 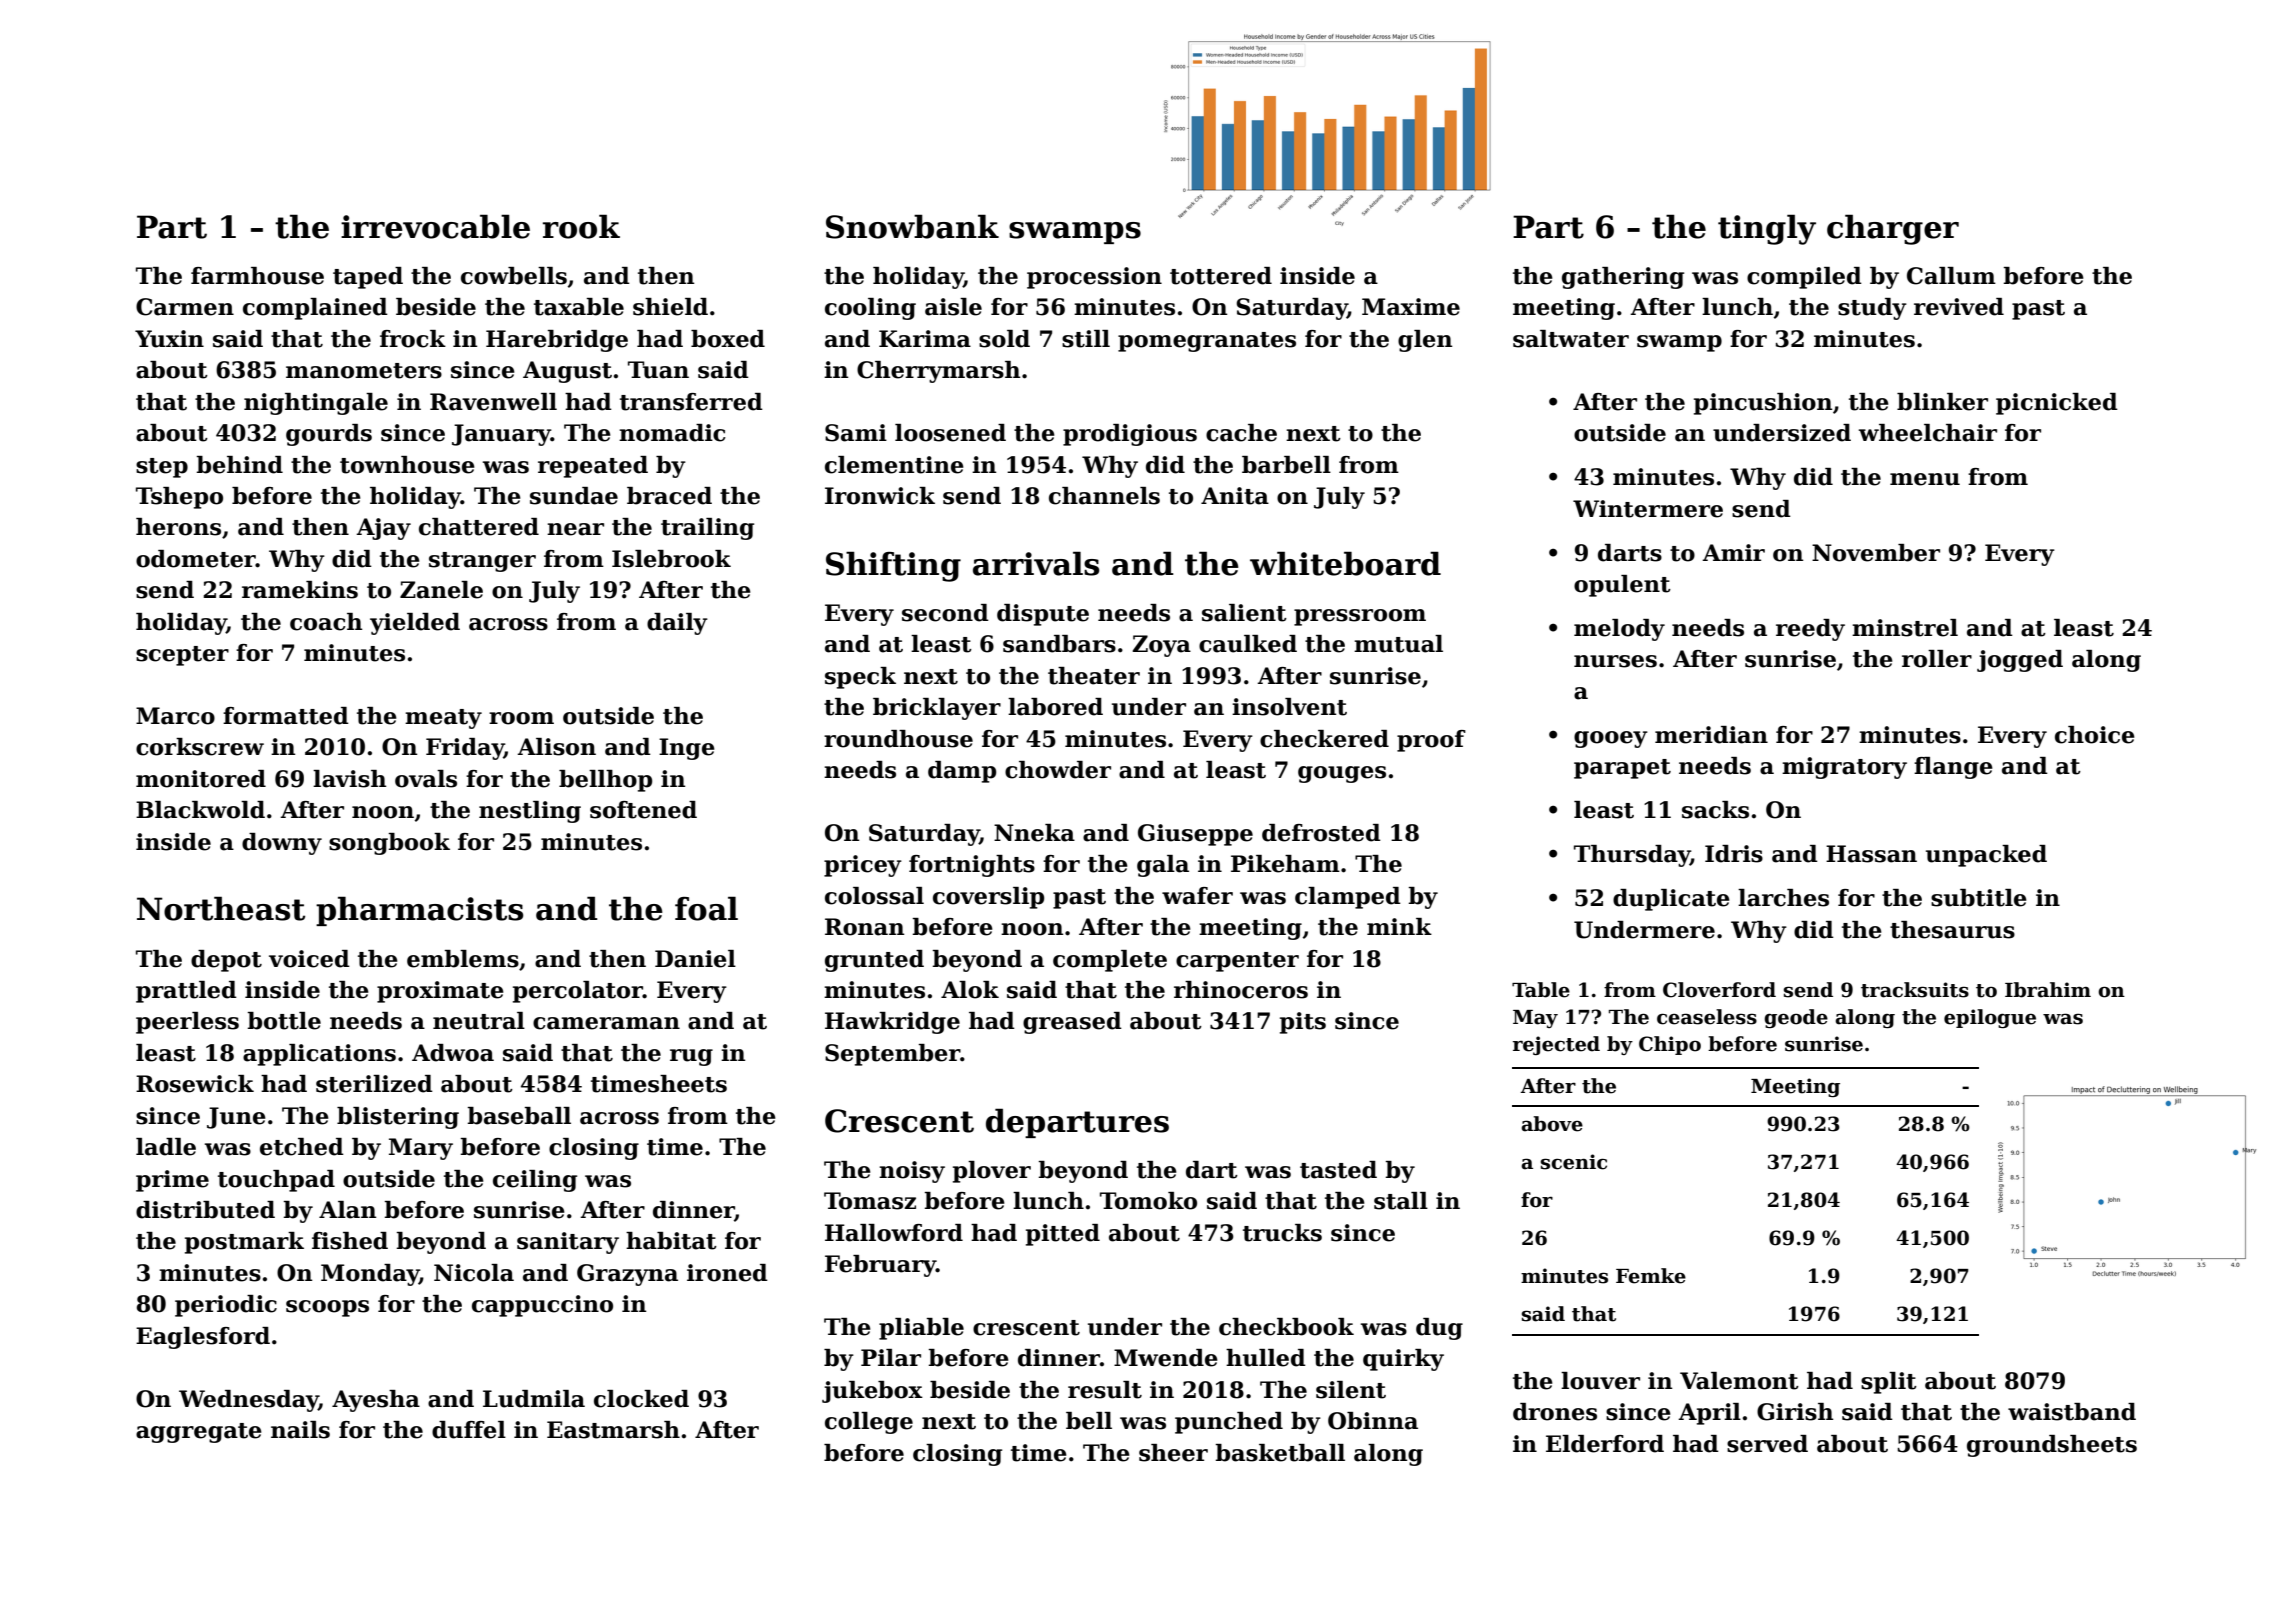 What do you see at coordinates (1893, 229) in the document?
I see `charger` at bounding box center [1893, 229].
